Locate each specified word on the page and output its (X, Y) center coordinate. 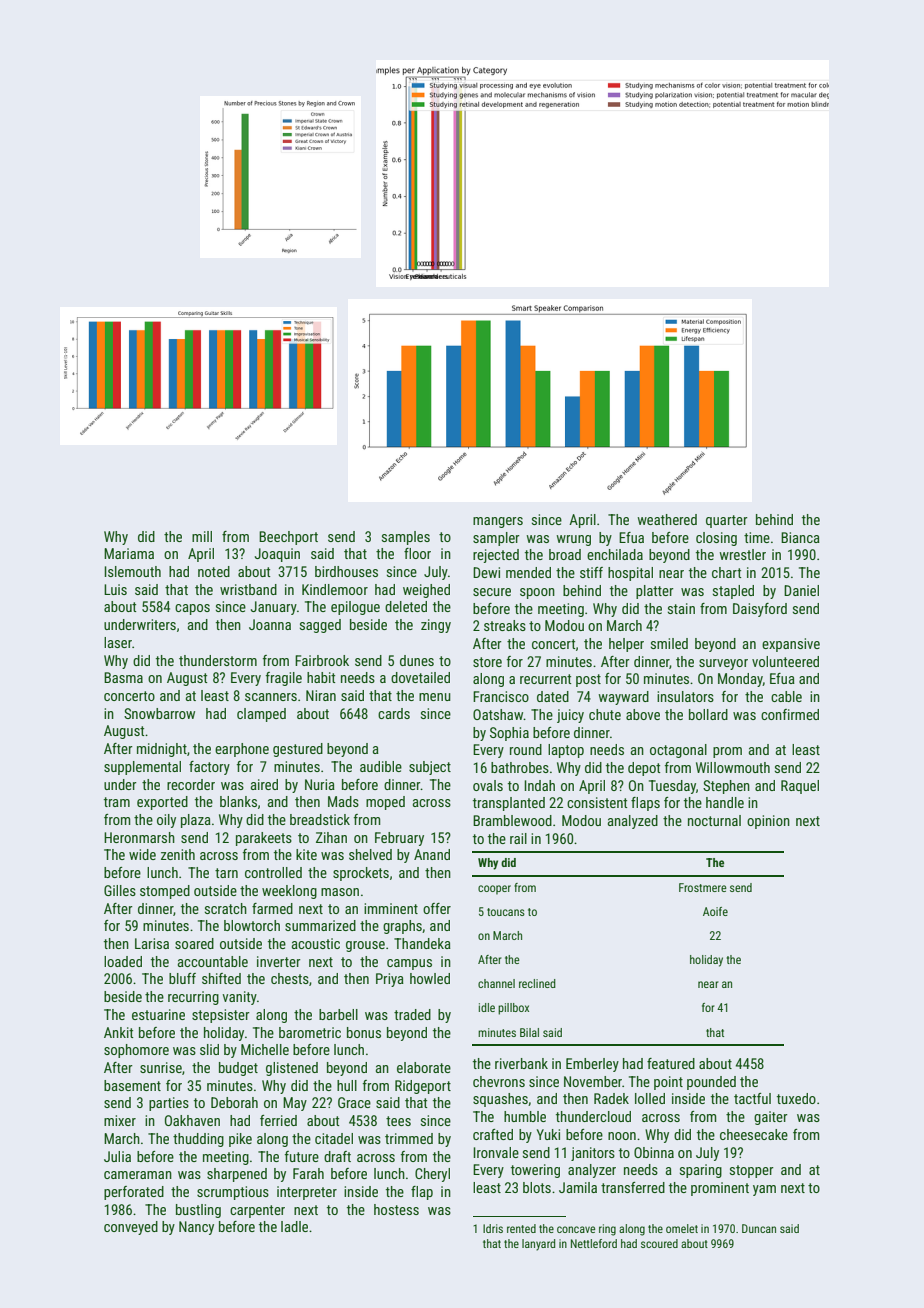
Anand (432, 854)
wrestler (742, 554)
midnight (162, 750)
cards (394, 713)
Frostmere (703, 887)
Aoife (715, 911)
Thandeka (422, 943)
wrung (573, 540)
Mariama (129, 553)
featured (671, 1063)
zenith (178, 854)
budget (238, 1069)
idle (487, 1007)
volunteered (785, 661)
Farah (308, 1173)
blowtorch (252, 925)
